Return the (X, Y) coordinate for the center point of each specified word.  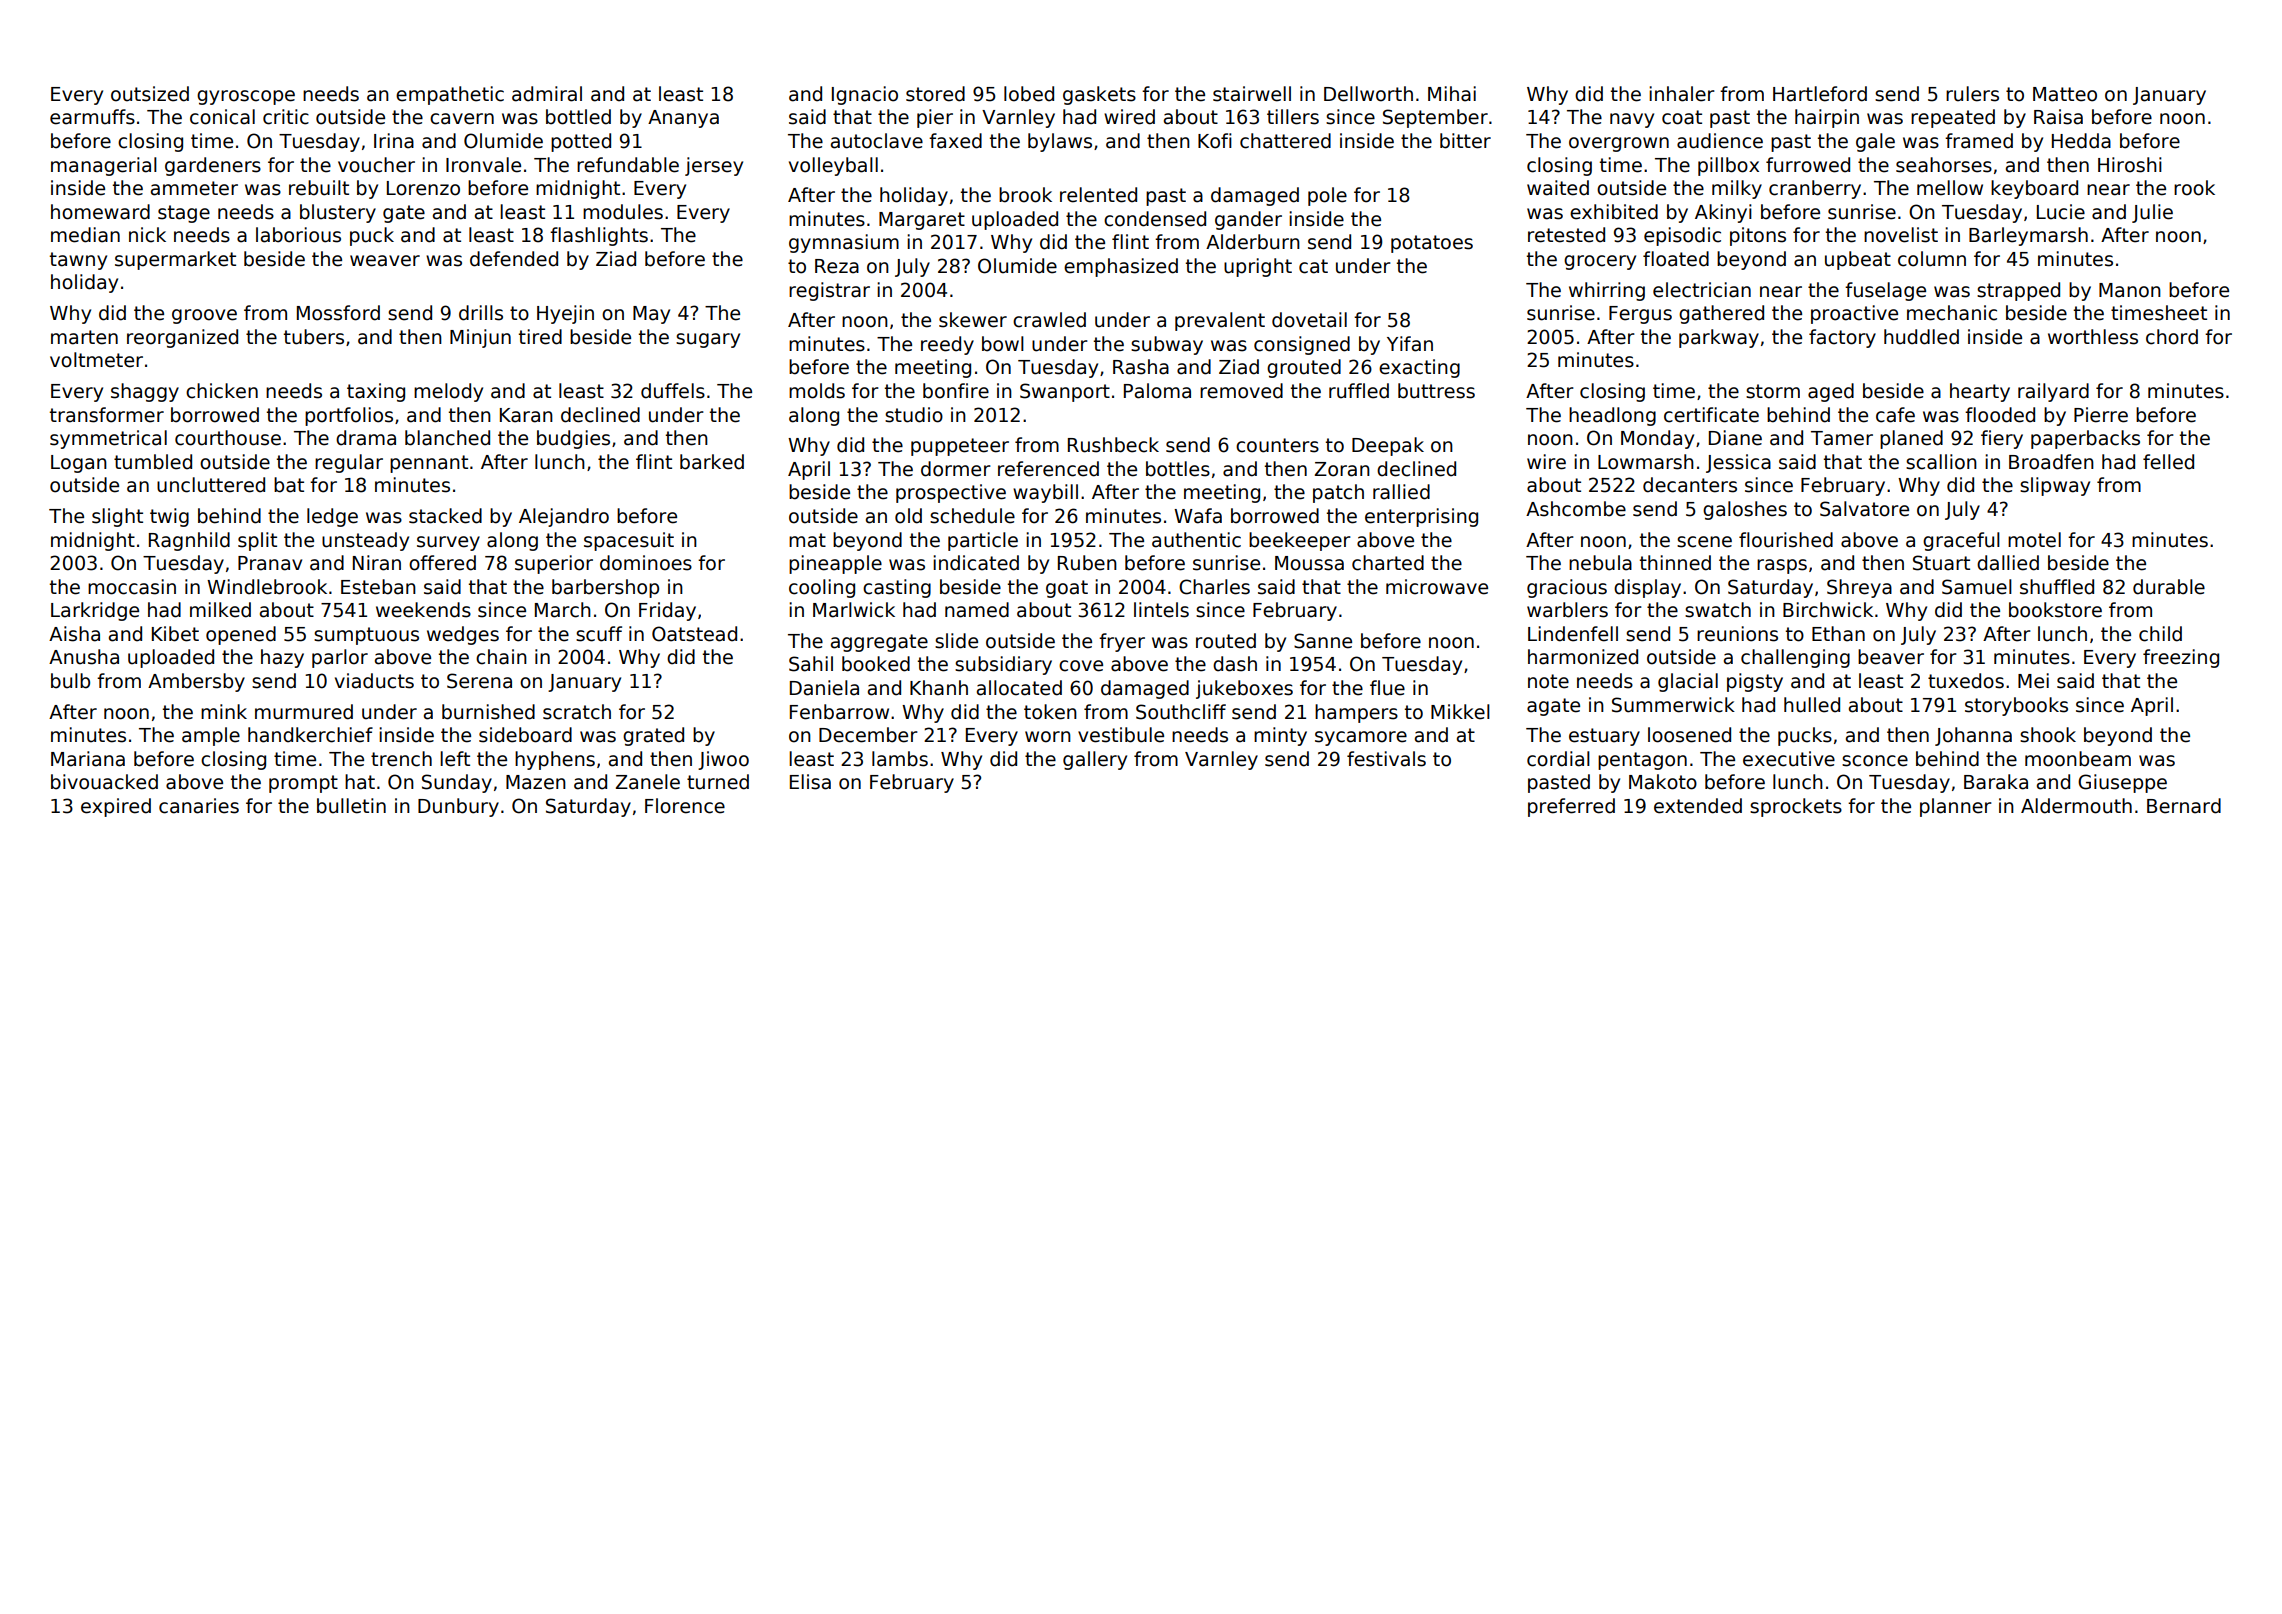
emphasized (1121, 267)
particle (983, 541)
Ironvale (483, 165)
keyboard (2034, 189)
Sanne (1323, 641)
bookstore (2055, 610)
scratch (577, 712)
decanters (1690, 485)
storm (1773, 391)
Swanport (1065, 392)
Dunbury (458, 807)
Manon (2130, 290)
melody (448, 392)
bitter (1465, 141)
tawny (78, 261)
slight (117, 517)
